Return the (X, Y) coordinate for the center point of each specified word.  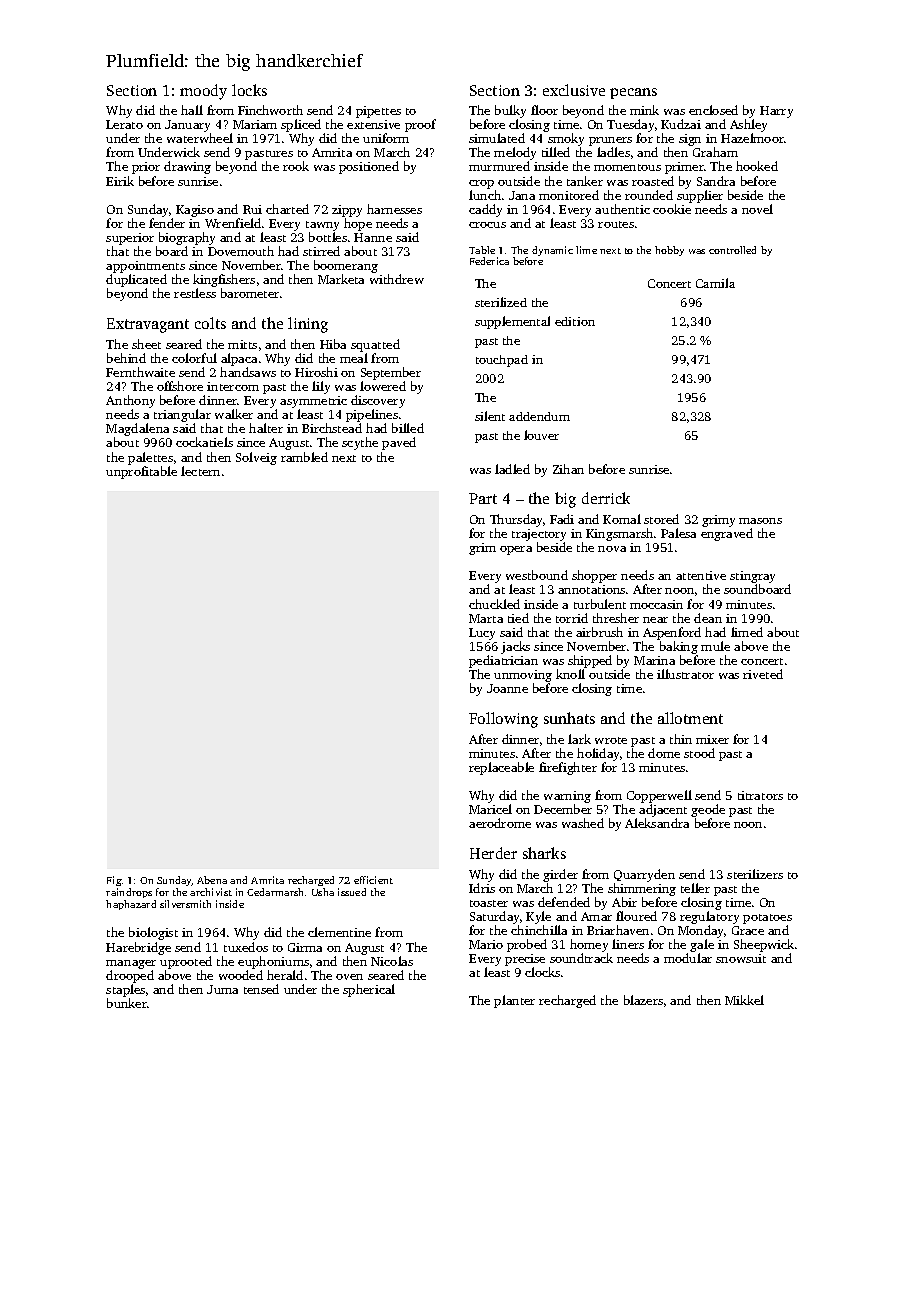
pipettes (378, 112)
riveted (763, 674)
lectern (200, 471)
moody (203, 92)
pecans (633, 93)
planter (514, 1001)
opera (516, 550)
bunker (127, 1003)
